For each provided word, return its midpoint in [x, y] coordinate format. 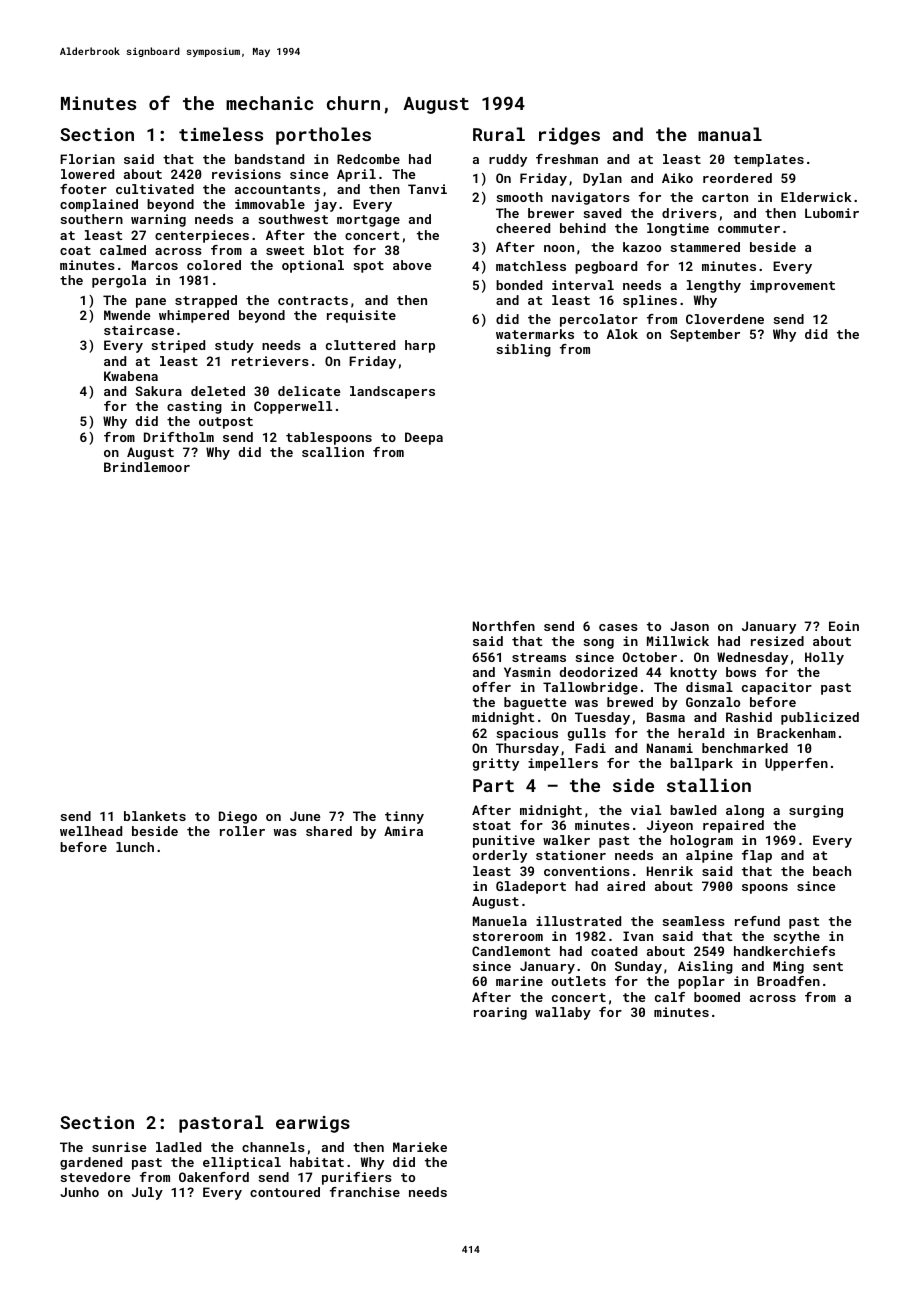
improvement [792, 286]
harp [420, 346]
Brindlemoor [147, 467]
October [650, 657]
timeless [221, 134]
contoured [285, 1192]
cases [618, 627]
